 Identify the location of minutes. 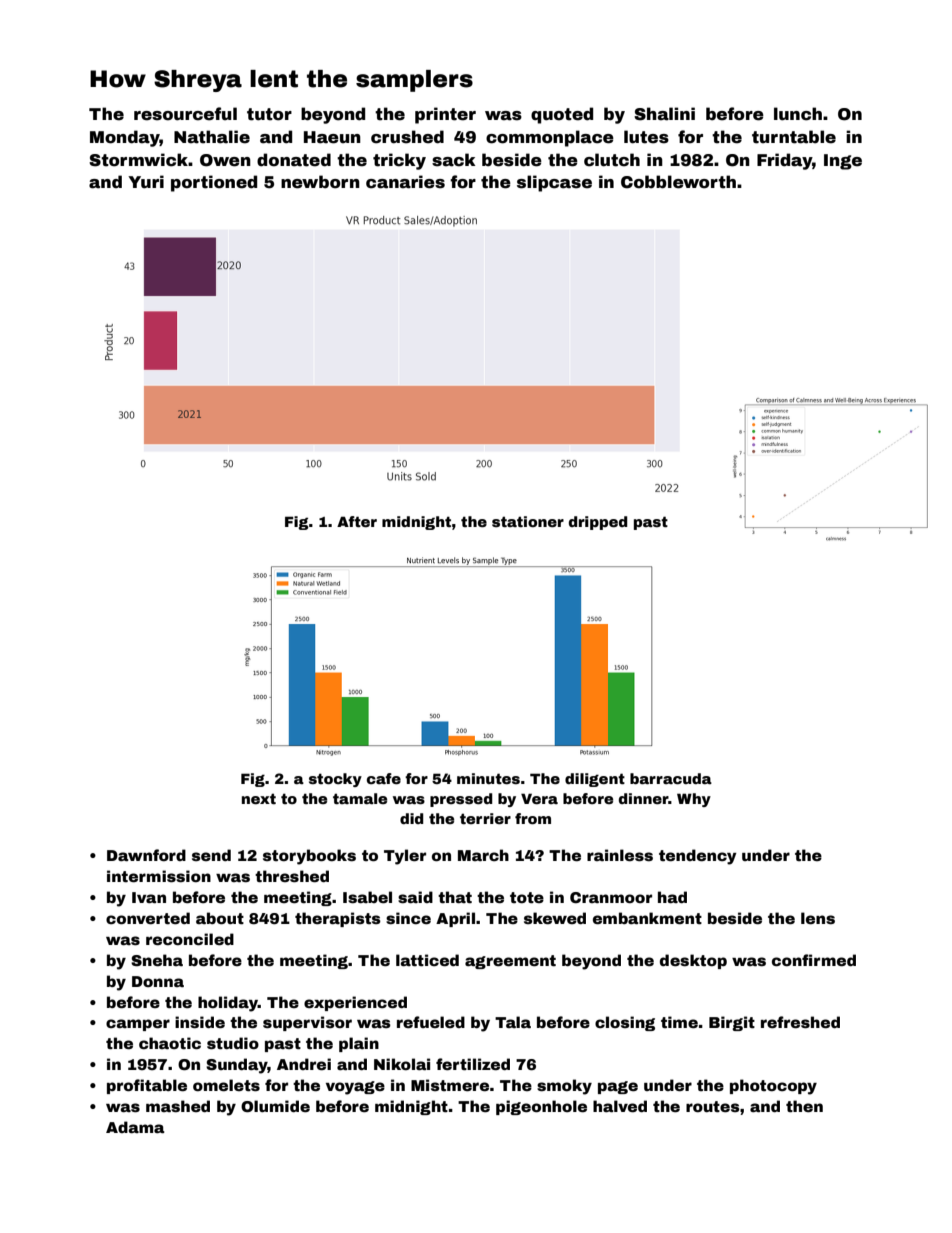
(488, 778).
